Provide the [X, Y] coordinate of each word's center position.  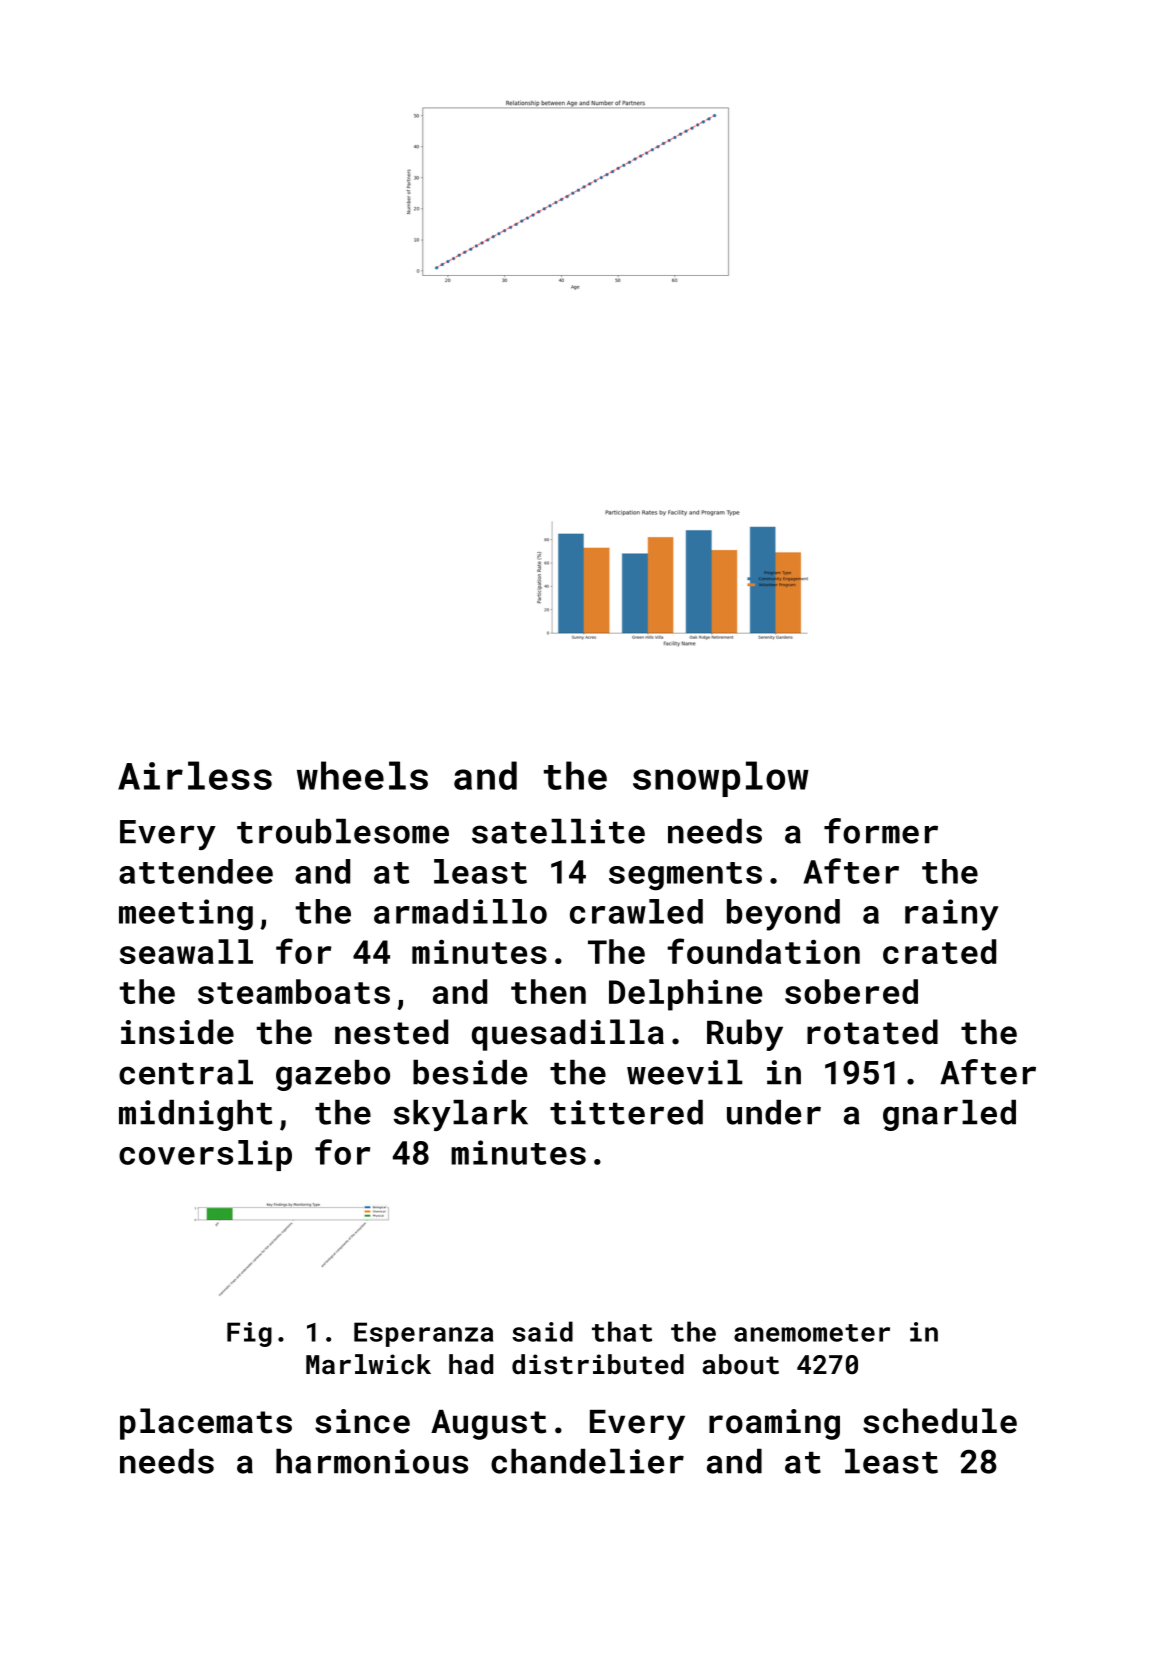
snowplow [721, 779]
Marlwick [368, 1364]
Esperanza [423, 1334]
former [881, 831]
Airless [195, 775]
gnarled [949, 1115]
